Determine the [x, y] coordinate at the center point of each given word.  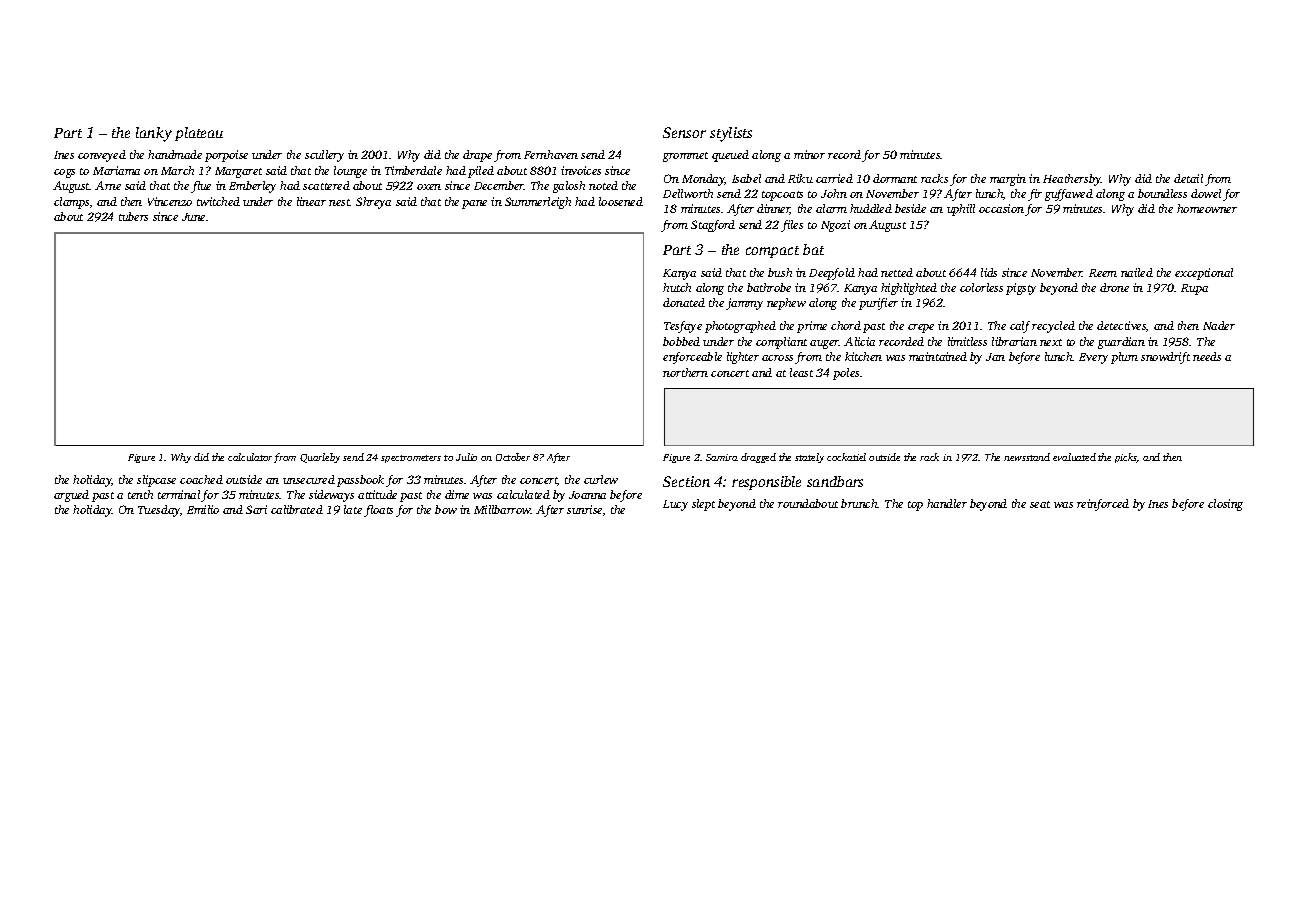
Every [1093, 358]
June [193, 217]
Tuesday [159, 511]
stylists [731, 134]
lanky [154, 134]
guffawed [1069, 195]
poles [846, 374]
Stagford [713, 226]
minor [809, 154]
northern [685, 372]
